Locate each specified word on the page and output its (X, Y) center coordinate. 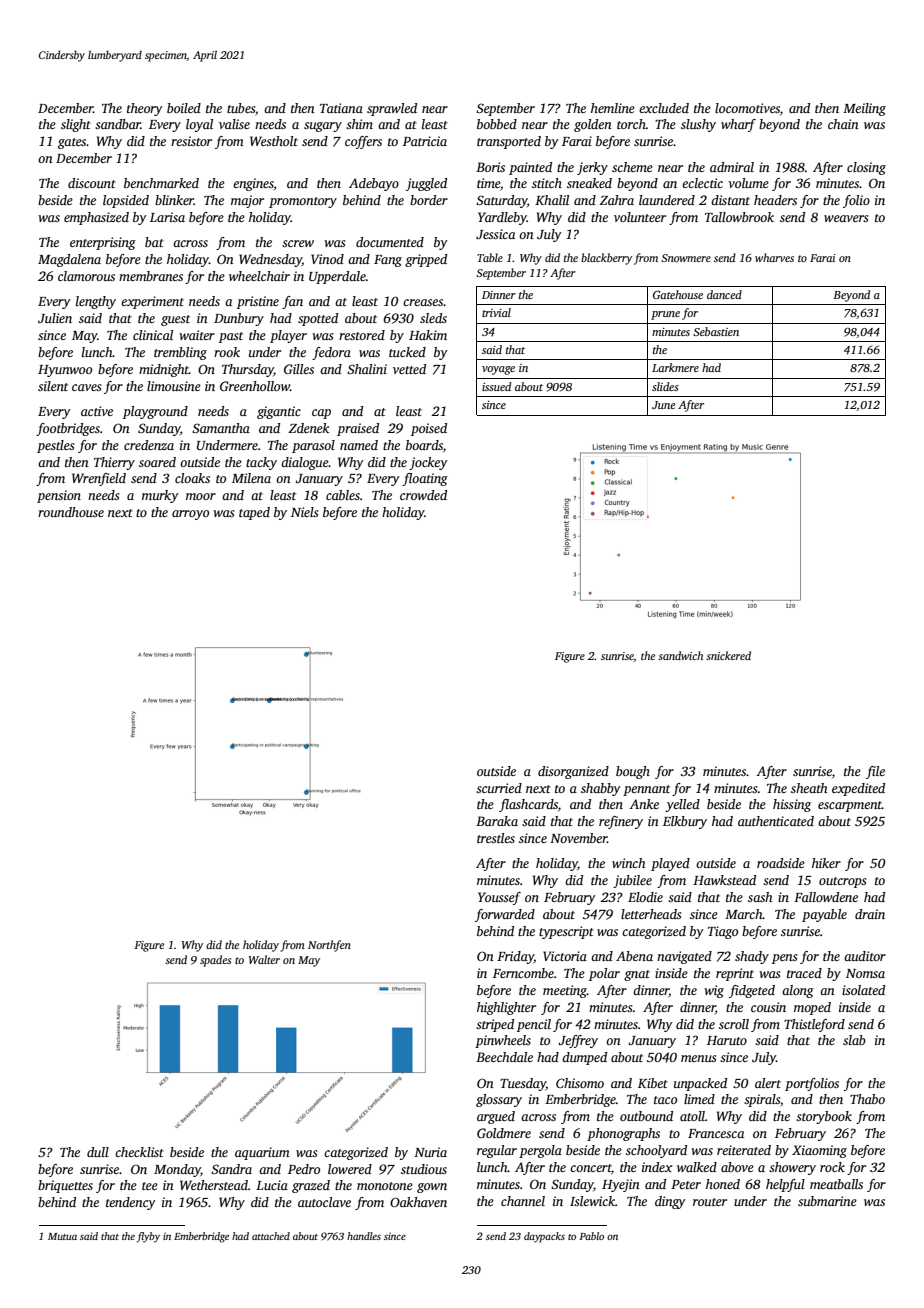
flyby (148, 1237)
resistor (191, 141)
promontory (303, 202)
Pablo (591, 1236)
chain (843, 124)
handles (364, 1236)
